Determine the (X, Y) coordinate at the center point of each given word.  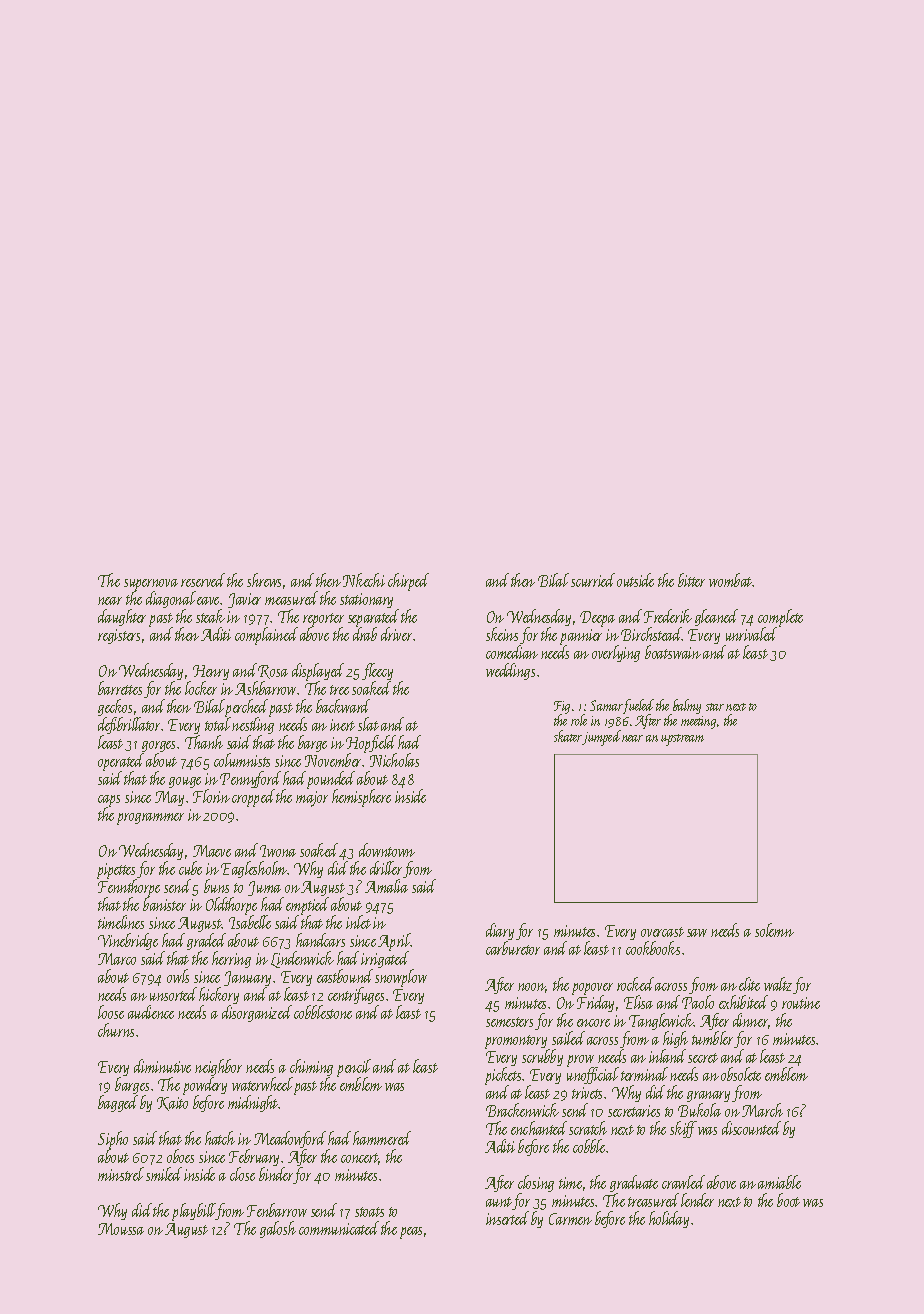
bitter (691, 580)
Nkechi (364, 580)
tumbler (713, 1039)
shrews (264, 580)
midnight (253, 1103)
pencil (354, 1068)
